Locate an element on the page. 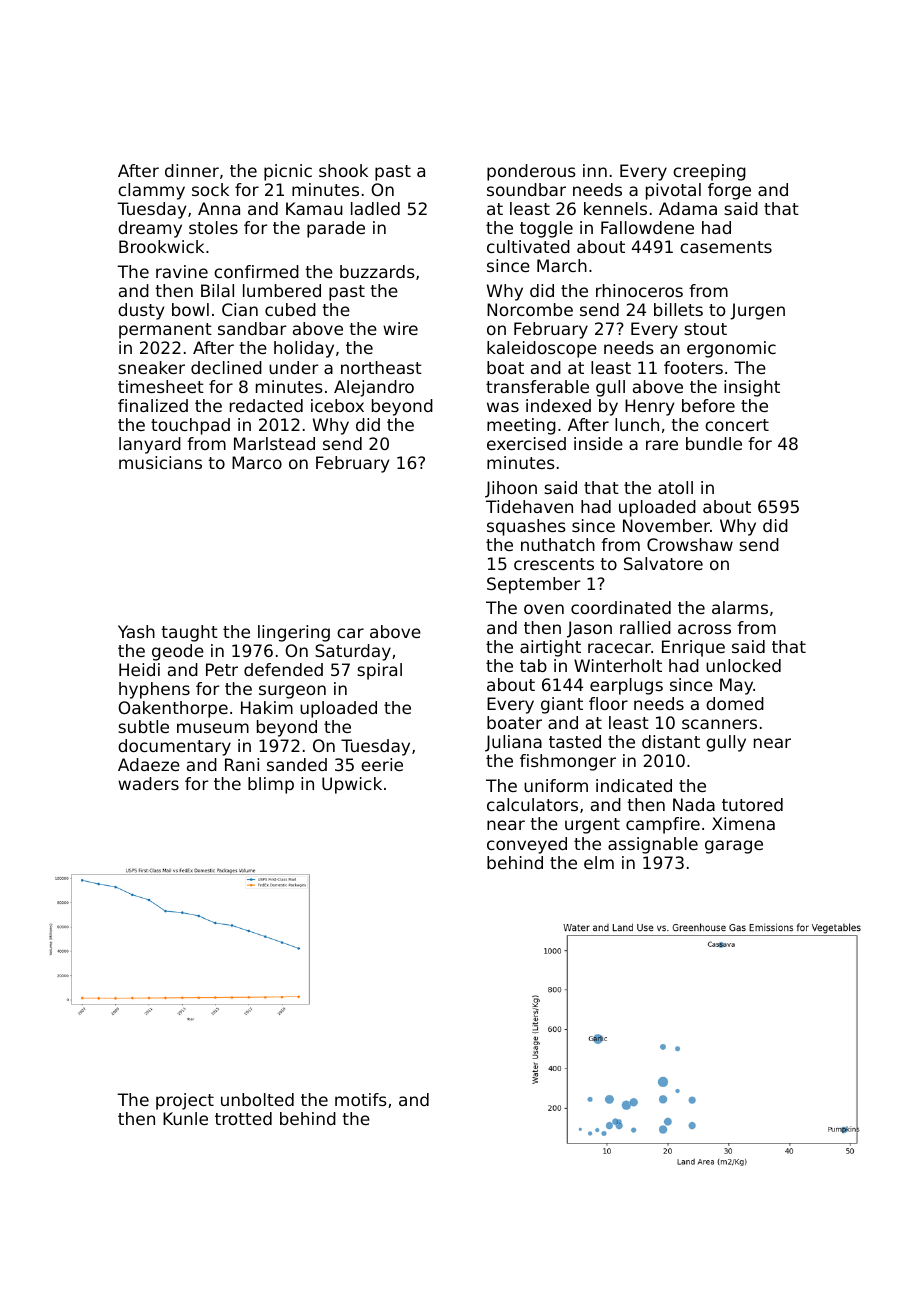 The height and width of the page is (1311, 924). ladled is located at coordinates (375, 208).
